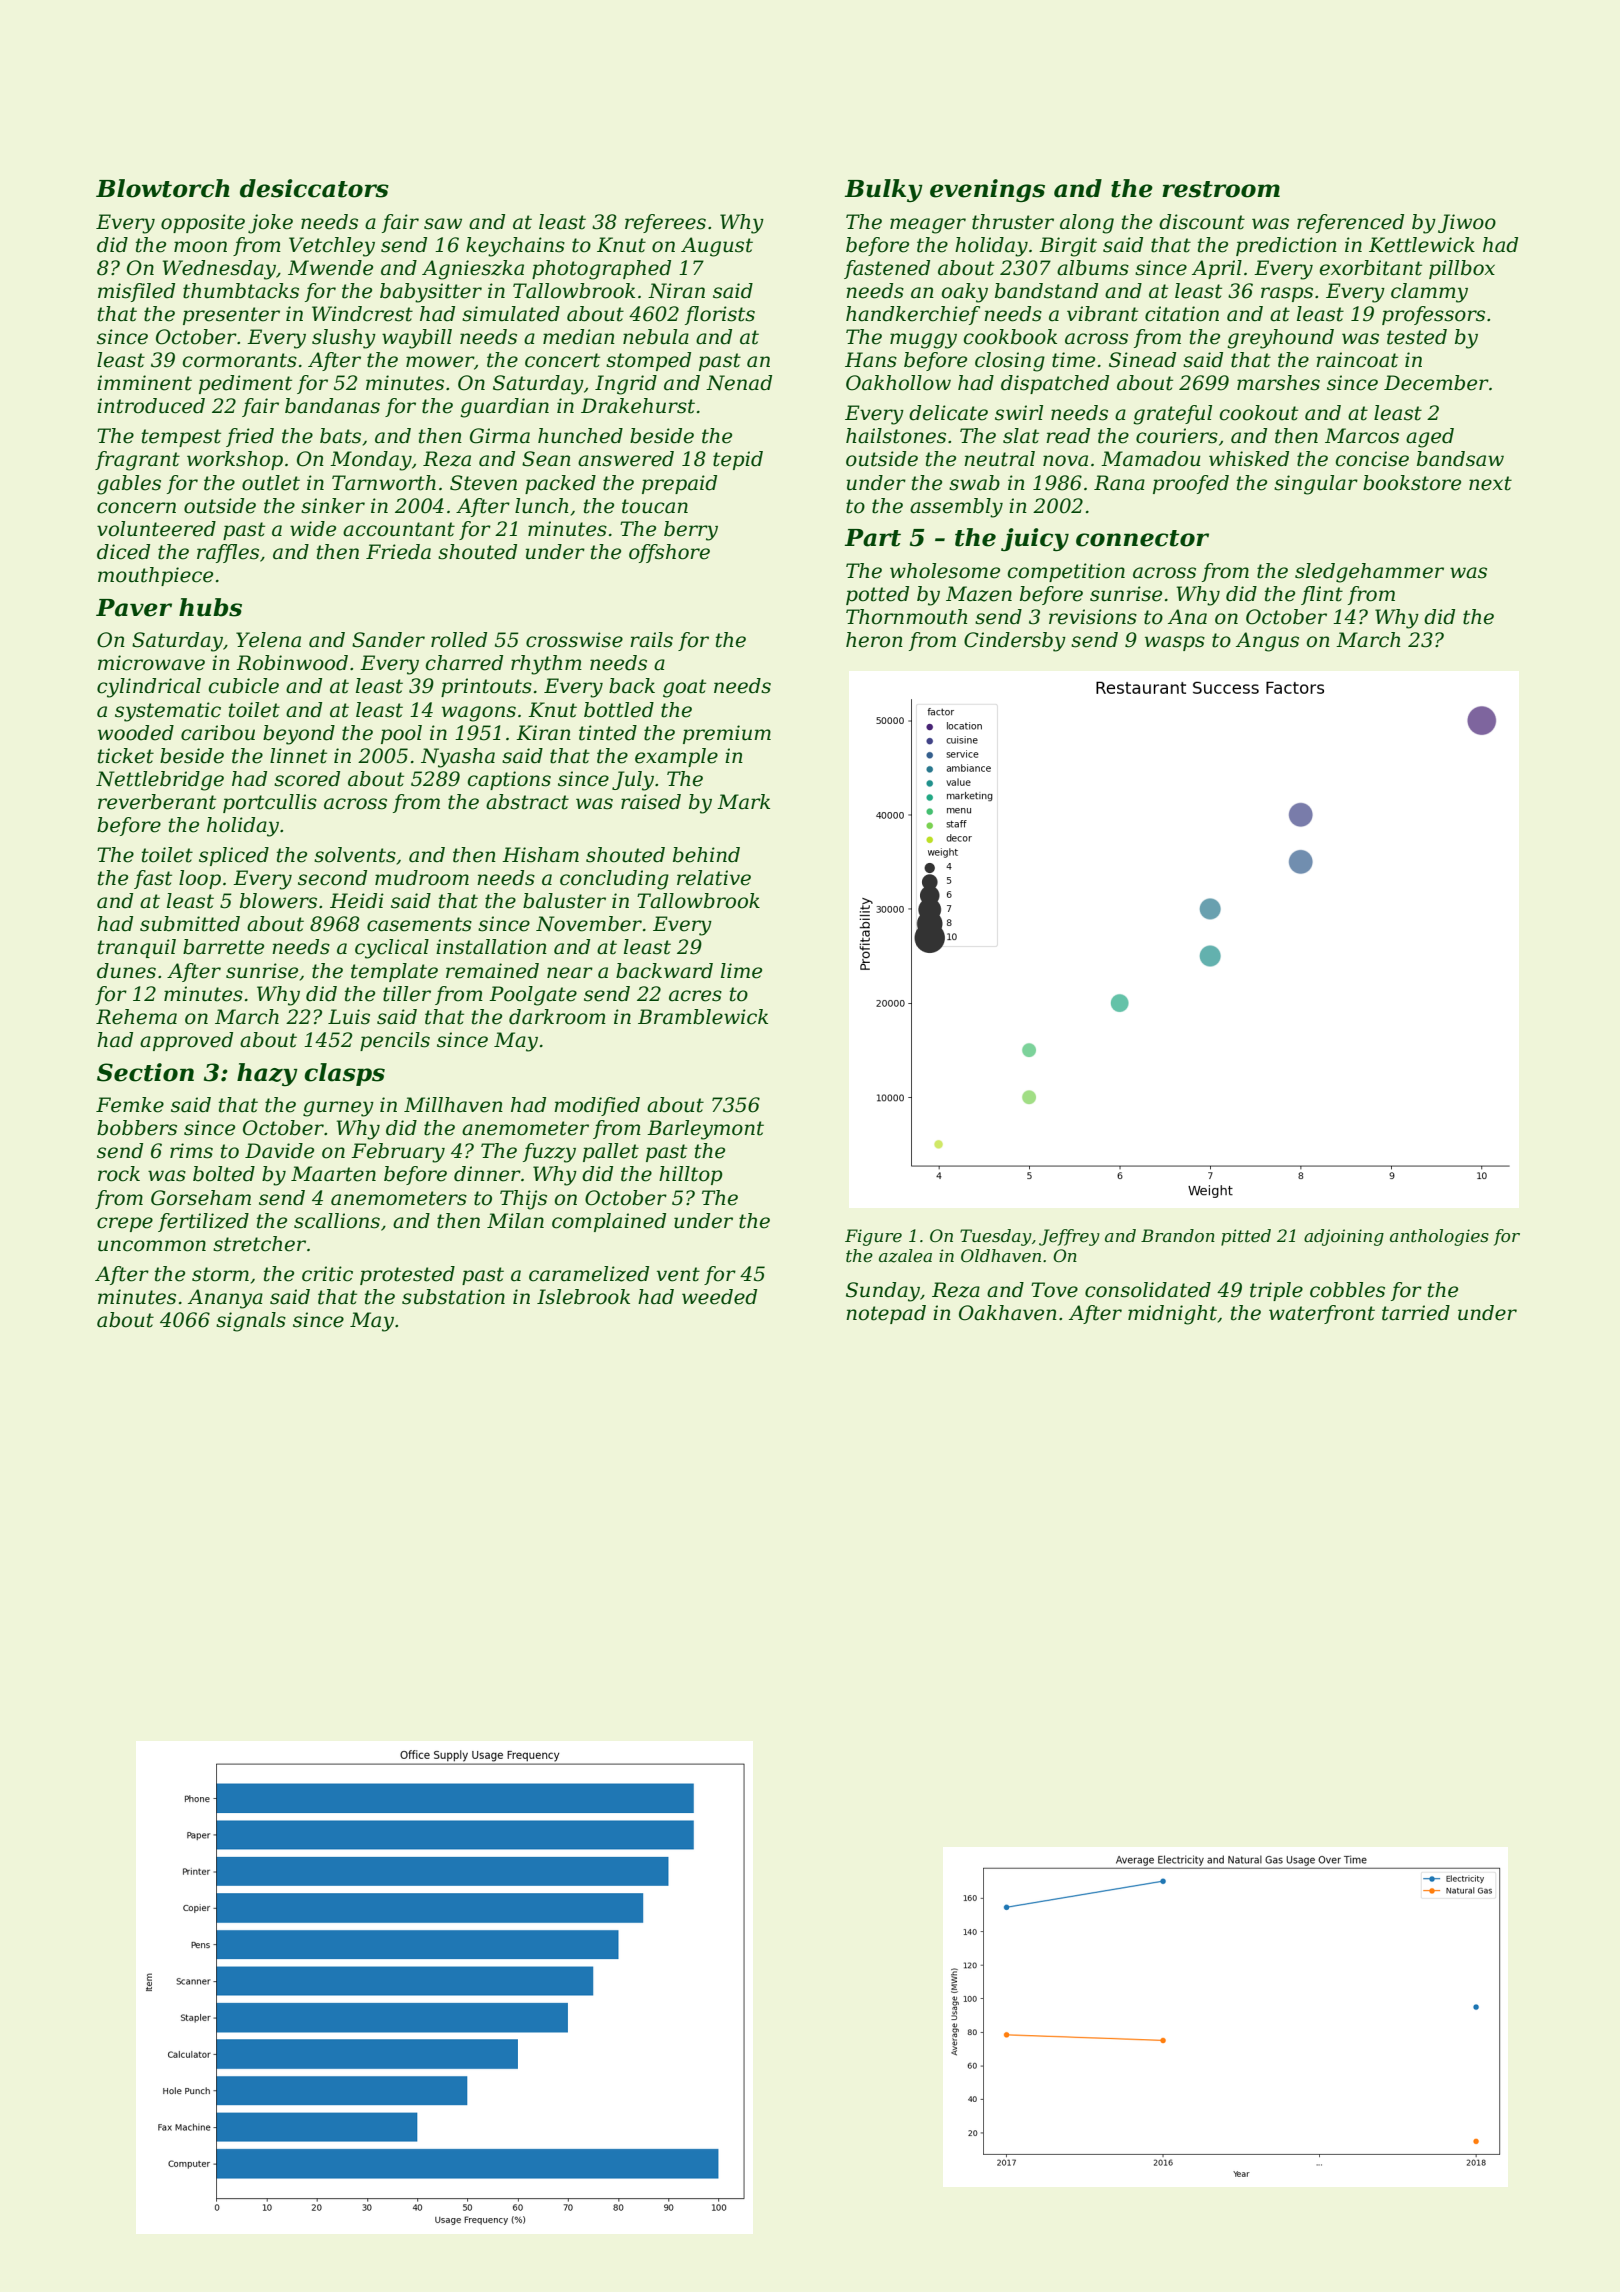  I want to click on restroom, so click(1221, 189).
